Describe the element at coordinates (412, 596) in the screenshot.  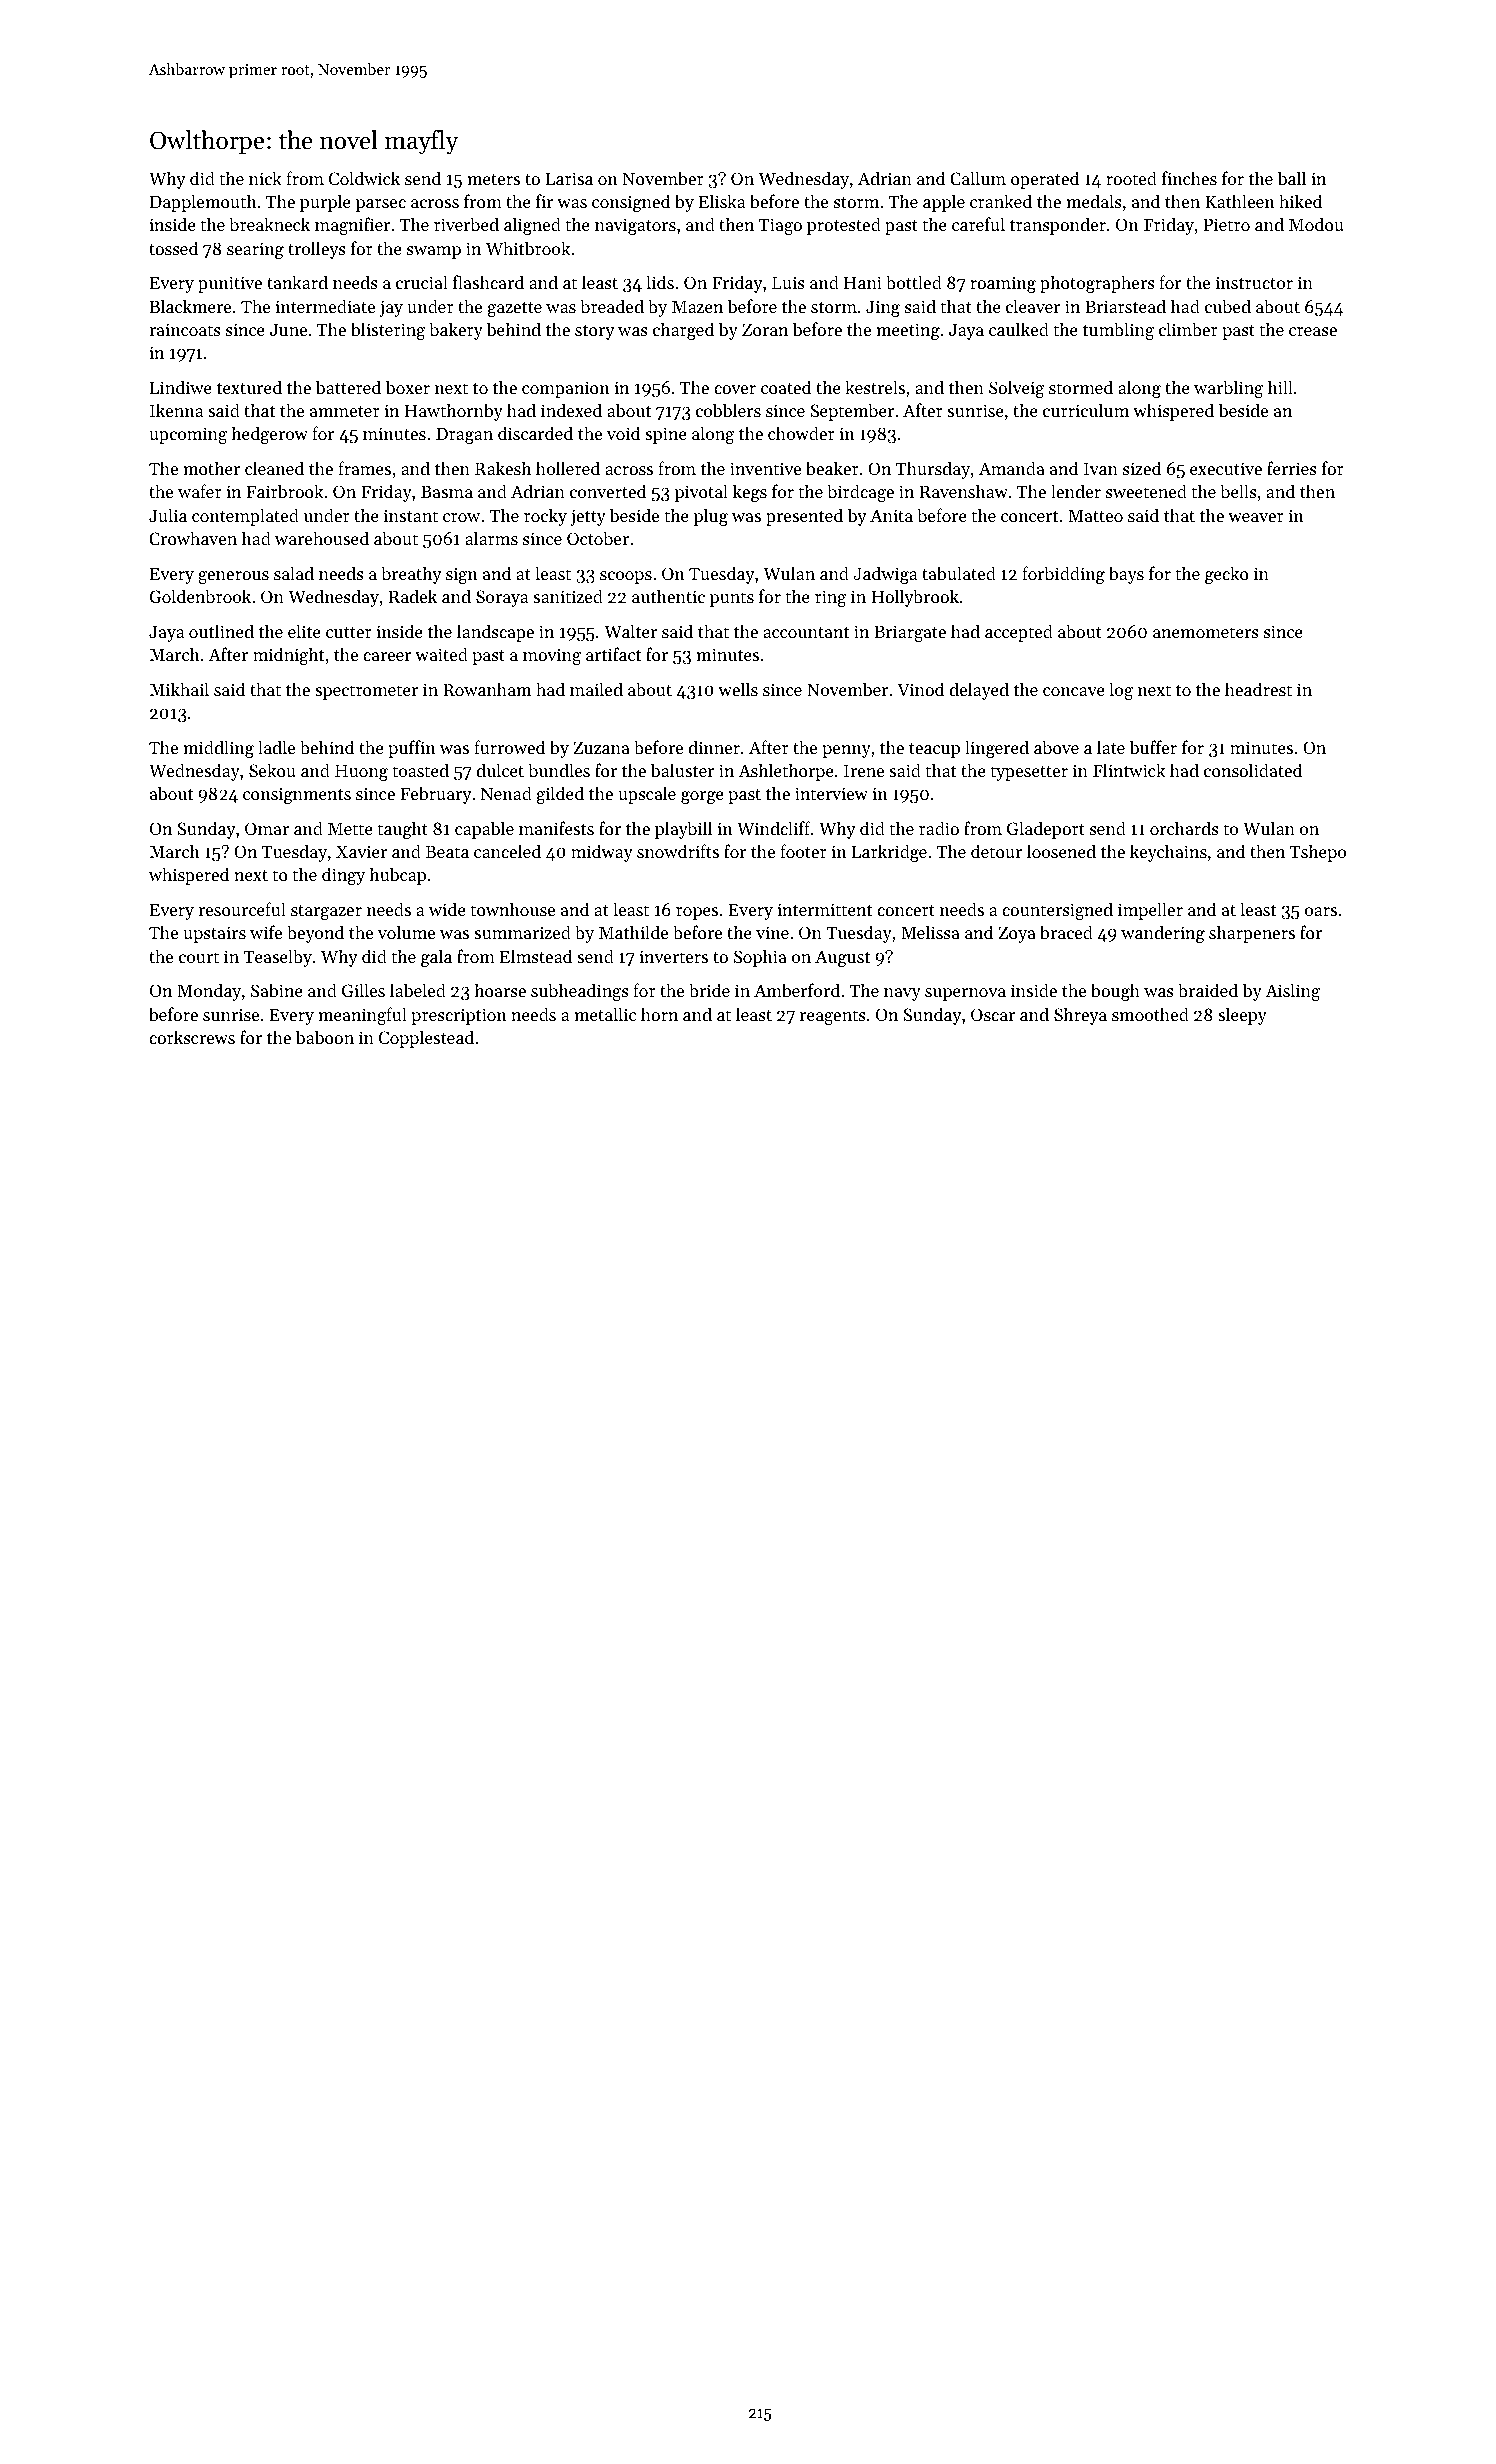
I see `Radek` at that location.
